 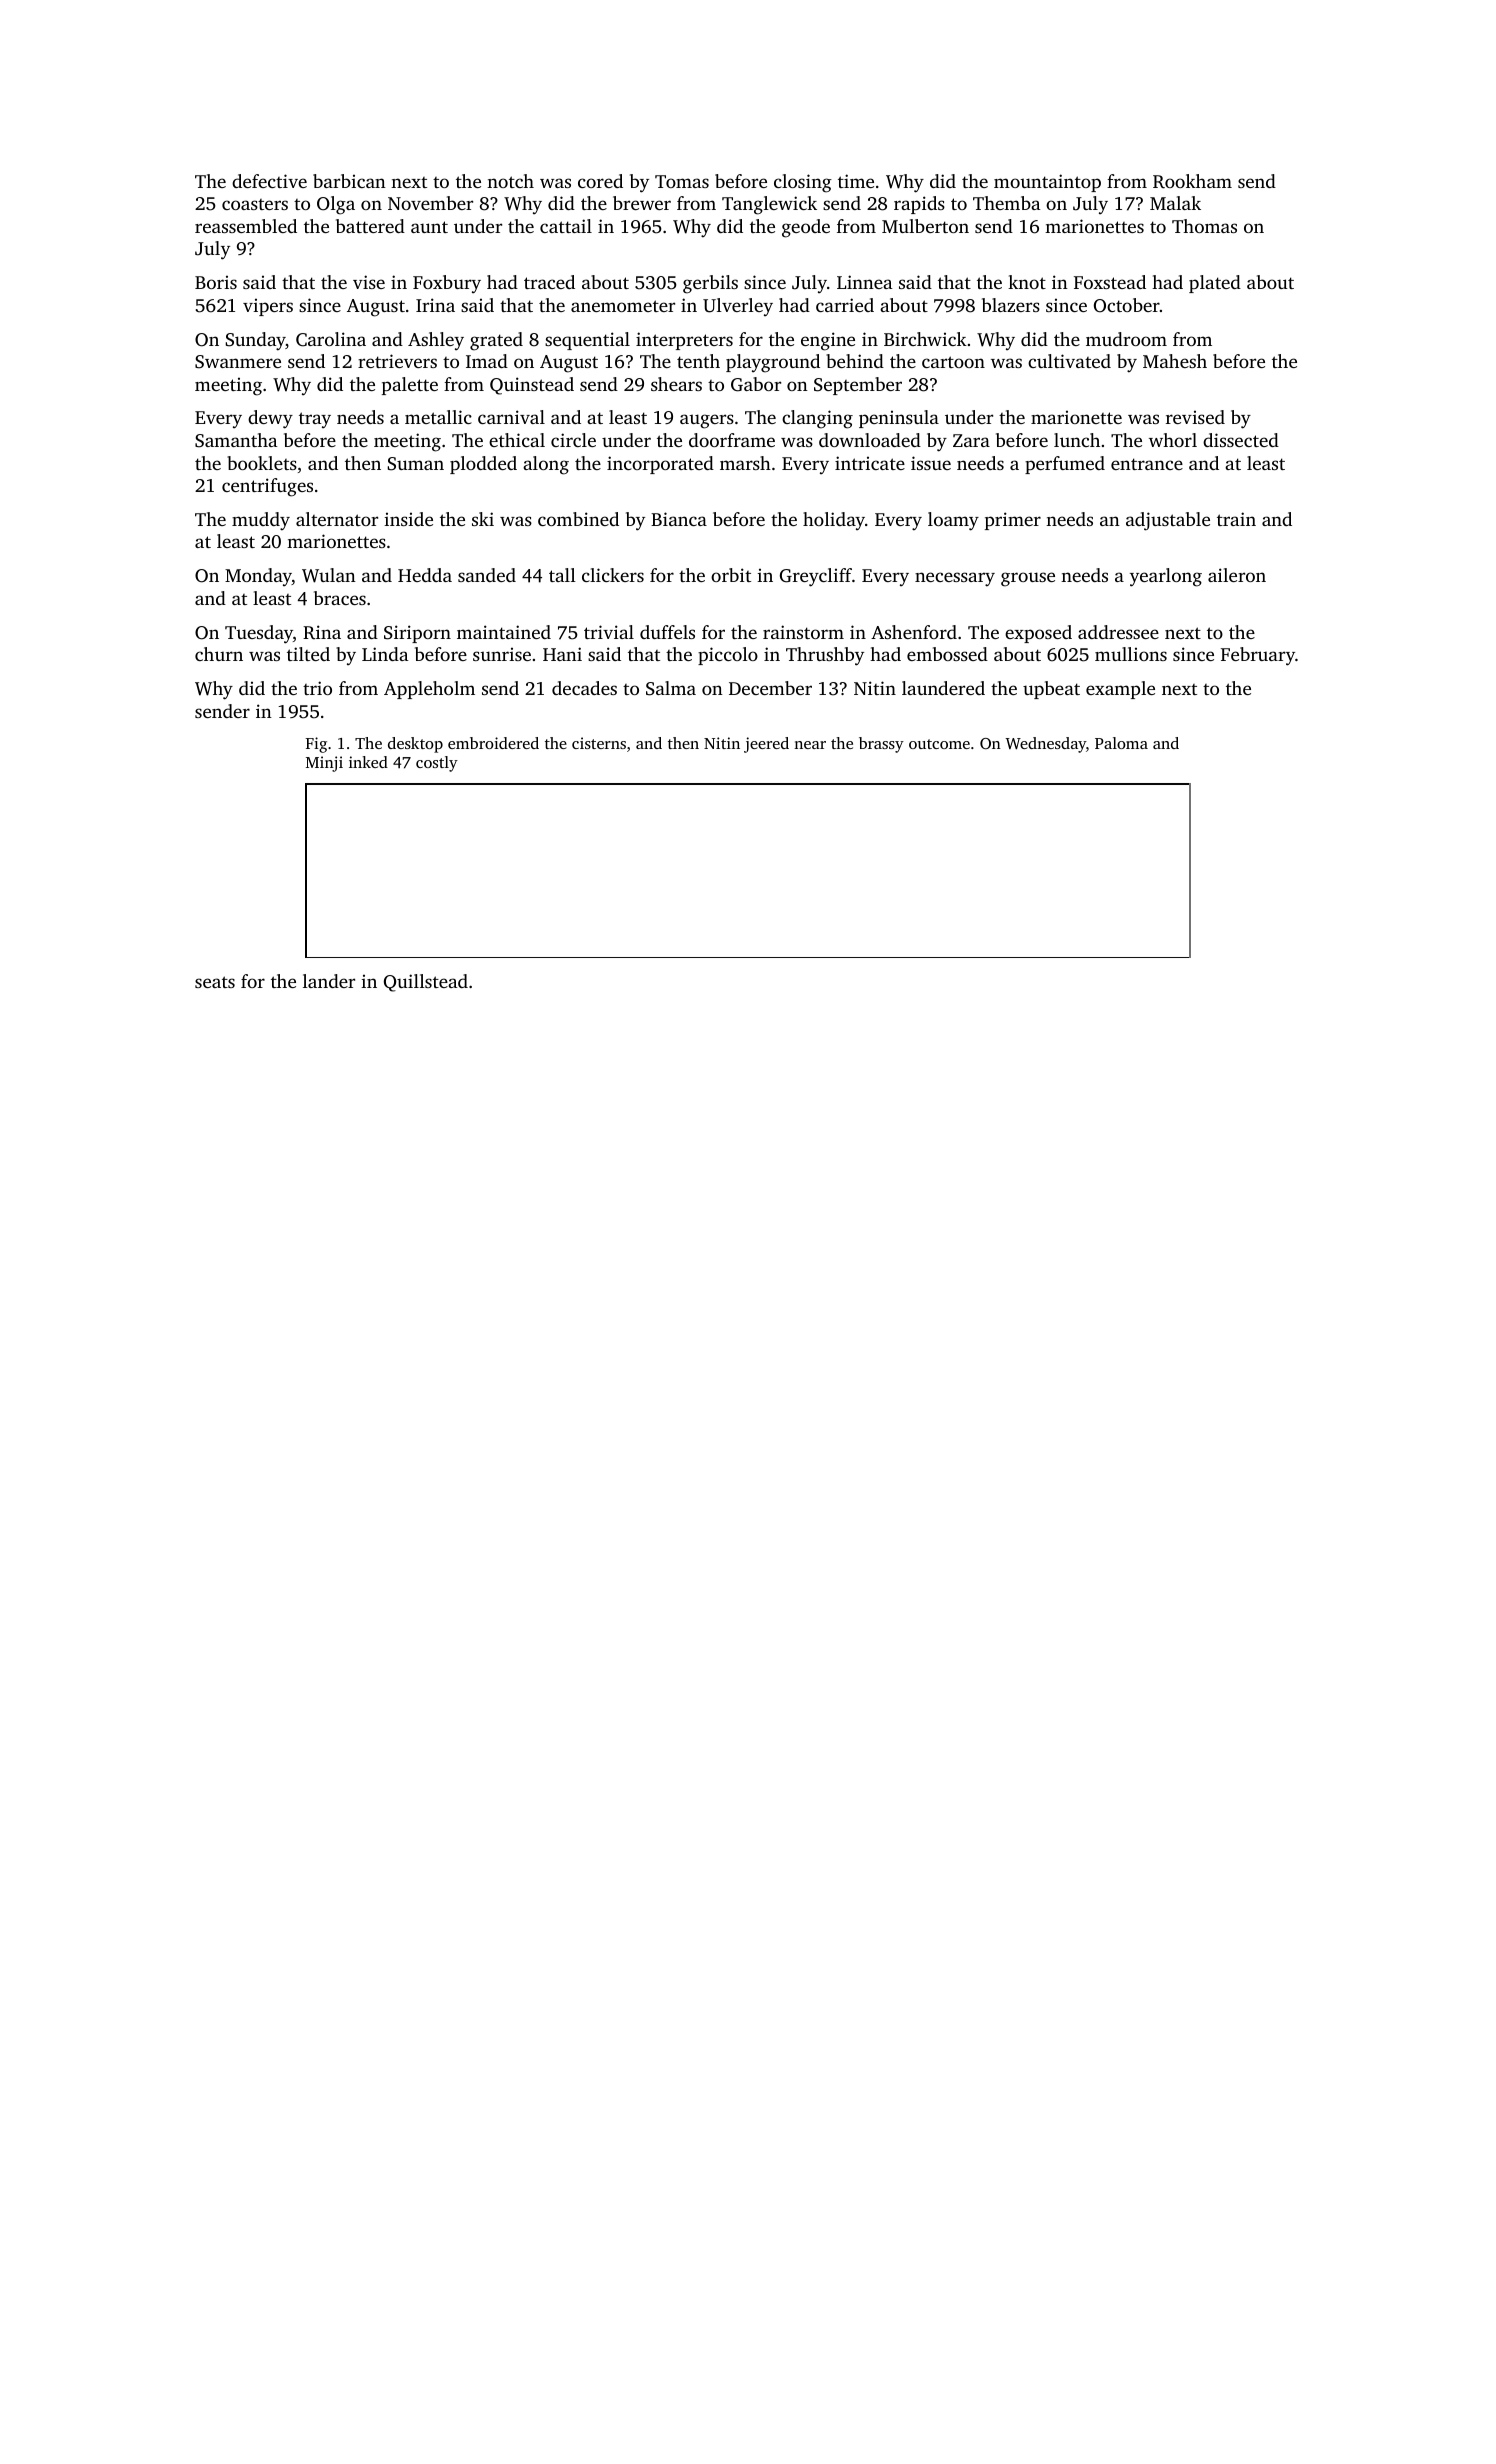 What do you see at coordinates (408, 519) in the document?
I see `inside` at bounding box center [408, 519].
